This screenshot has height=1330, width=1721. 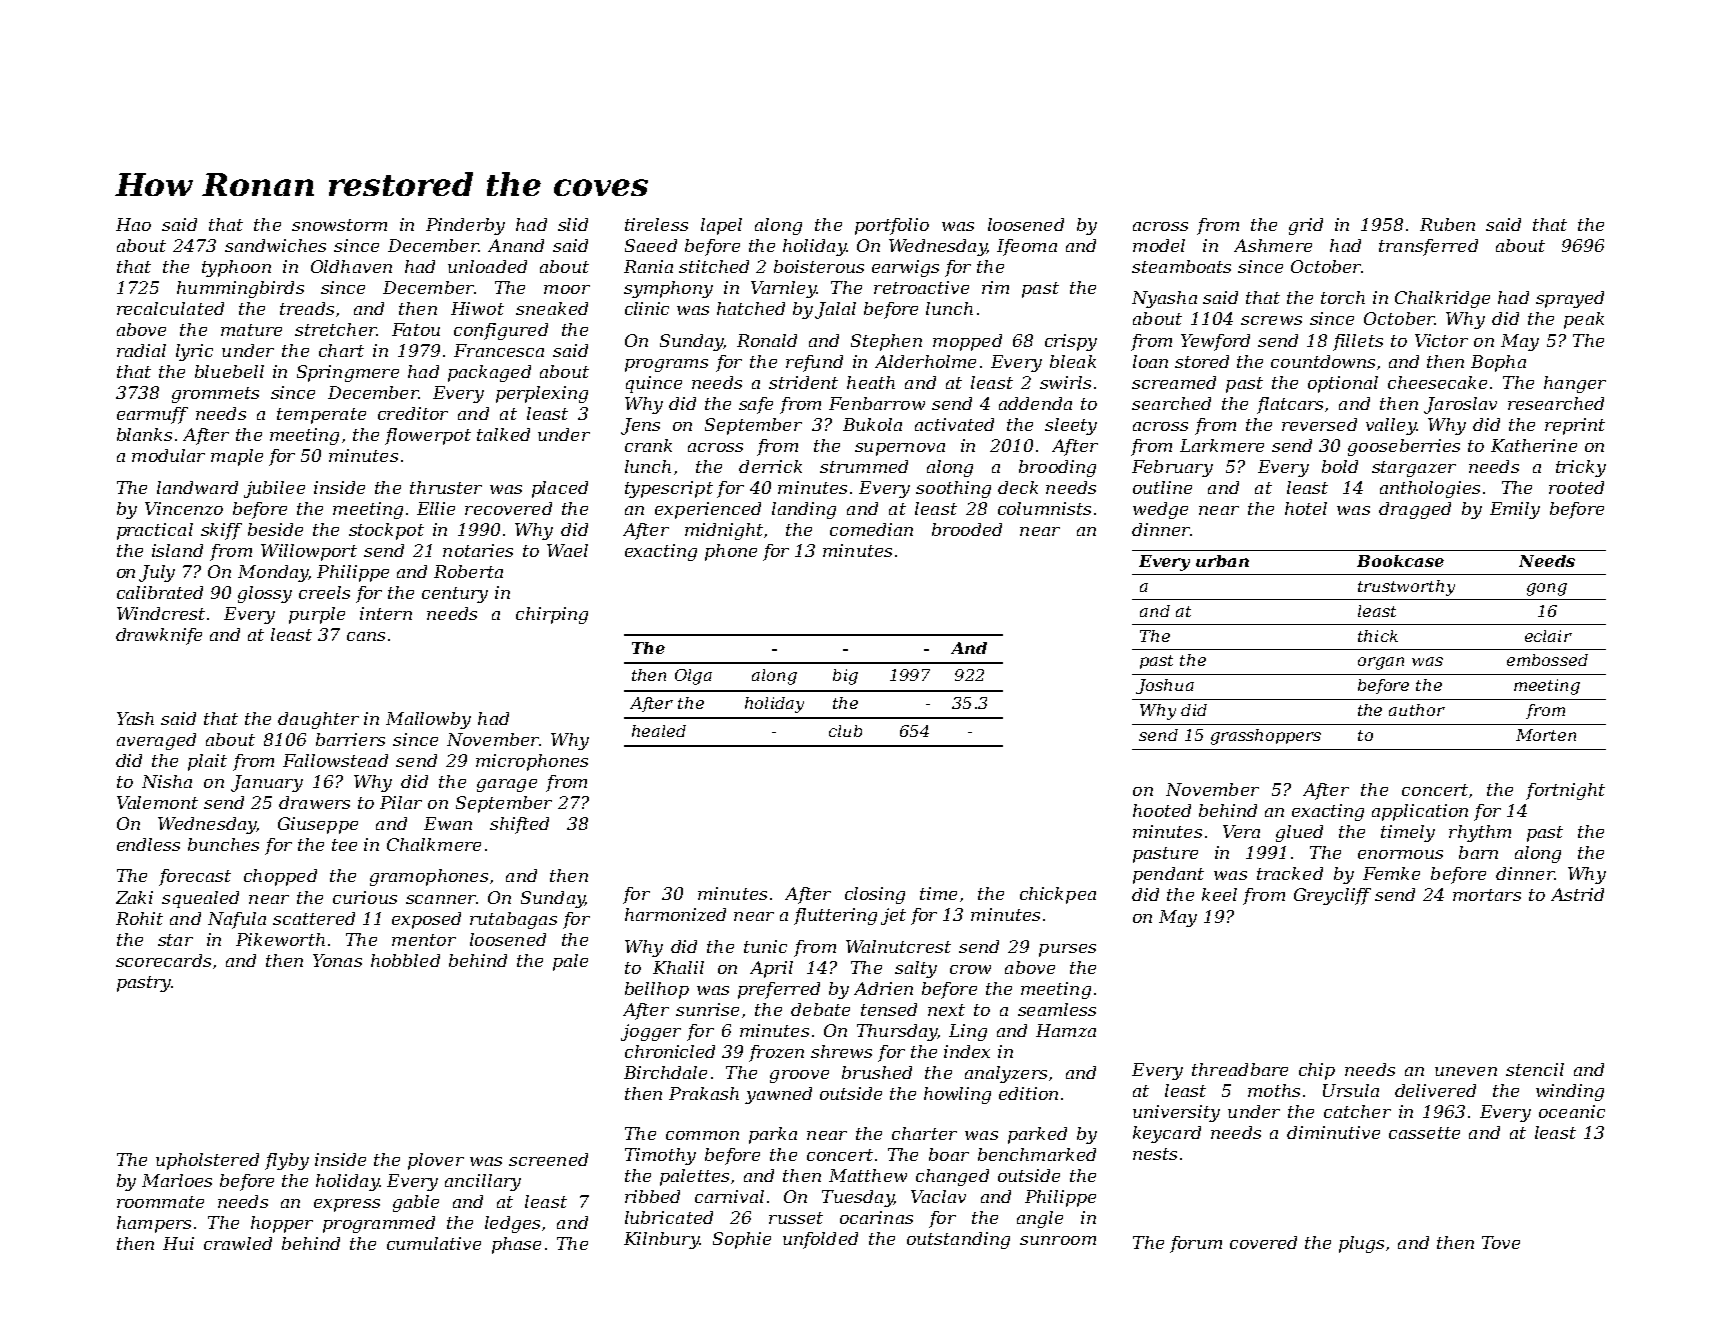 I want to click on Chalkmere, so click(x=434, y=844).
